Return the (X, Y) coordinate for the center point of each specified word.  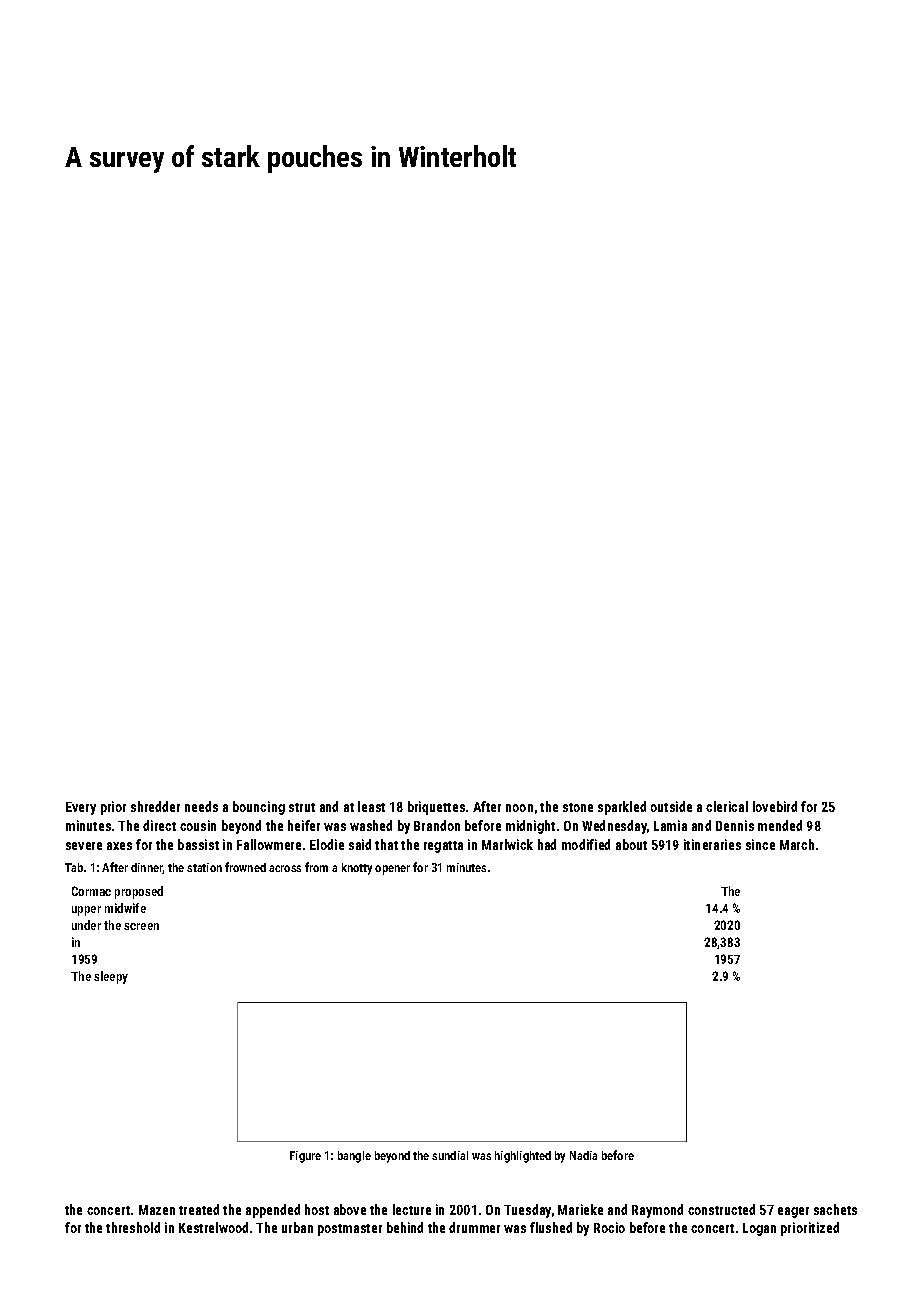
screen (141, 926)
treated (199, 1209)
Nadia (583, 1155)
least (371, 806)
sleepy (111, 977)
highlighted (523, 1157)
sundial (450, 1155)
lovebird (775, 806)
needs (201, 806)
